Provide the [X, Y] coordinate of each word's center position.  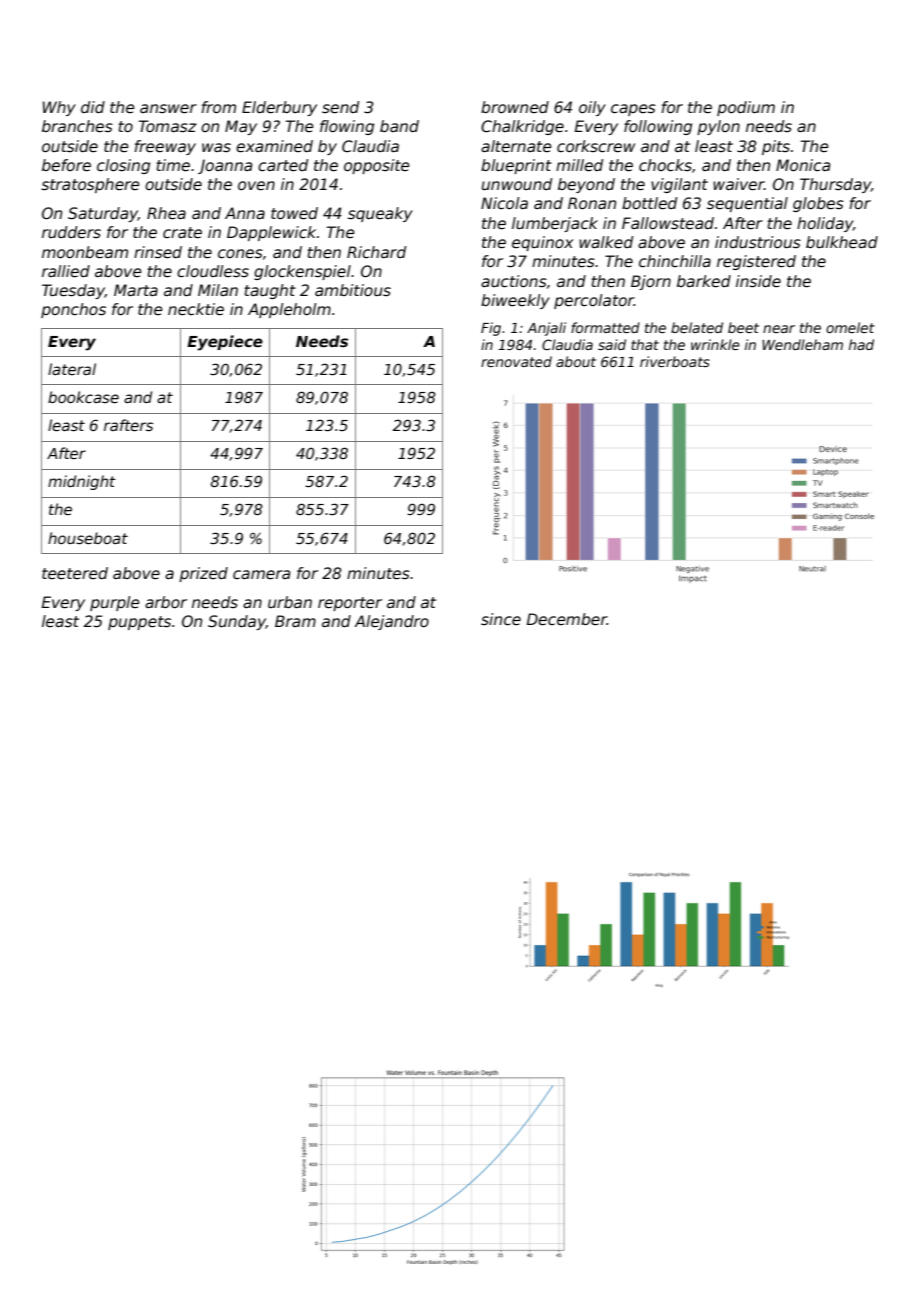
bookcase [83, 397]
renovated [516, 361]
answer [168, 109]
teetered [75, 573]
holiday [825, 224]
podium [746, 108]
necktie [196, 309]
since [501, 619]
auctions [514, 281]
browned [515, 107]
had [861, 344]
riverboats [675, 361]
